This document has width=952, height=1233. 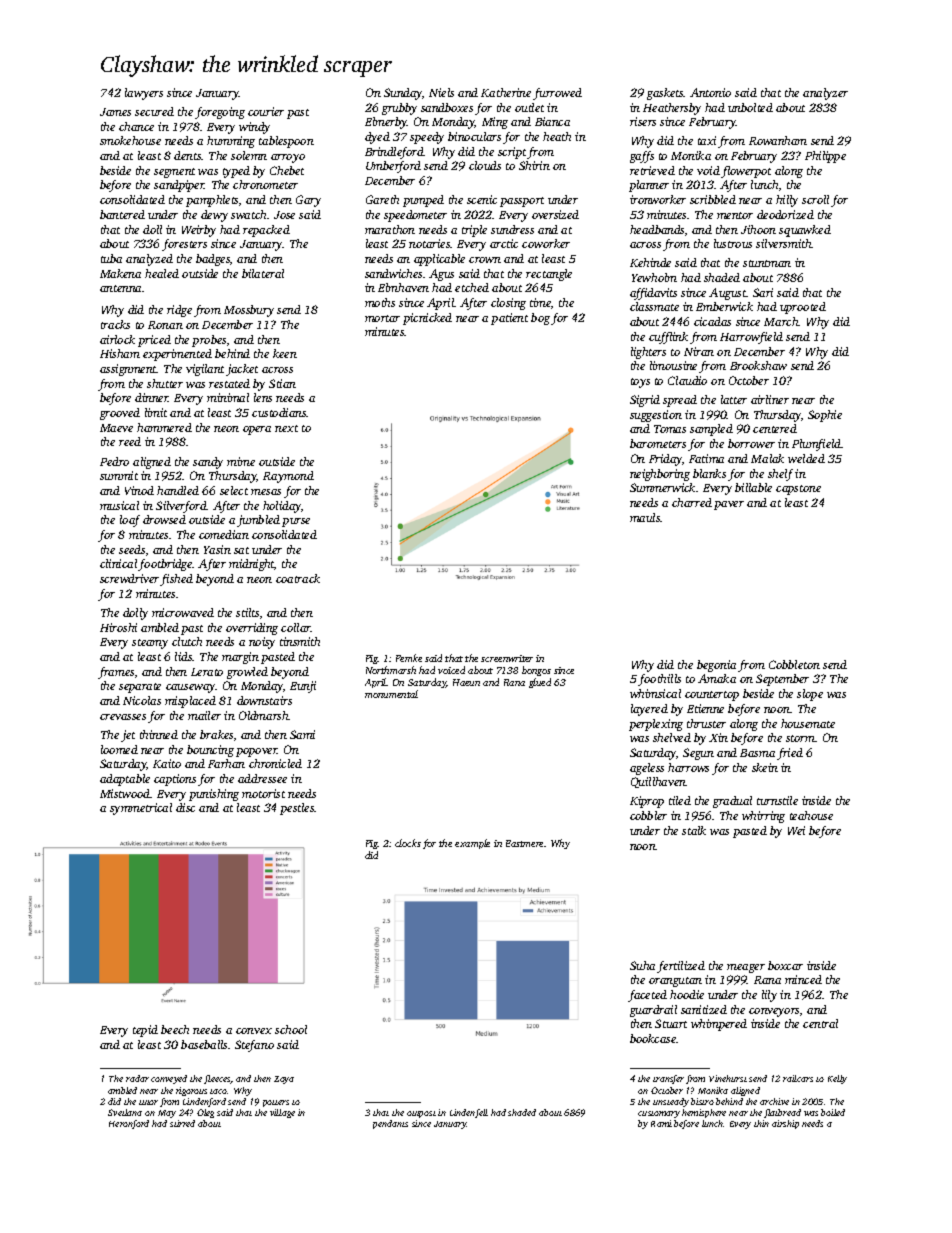 I want to click on Antonio, so click(x=710, y=92).
